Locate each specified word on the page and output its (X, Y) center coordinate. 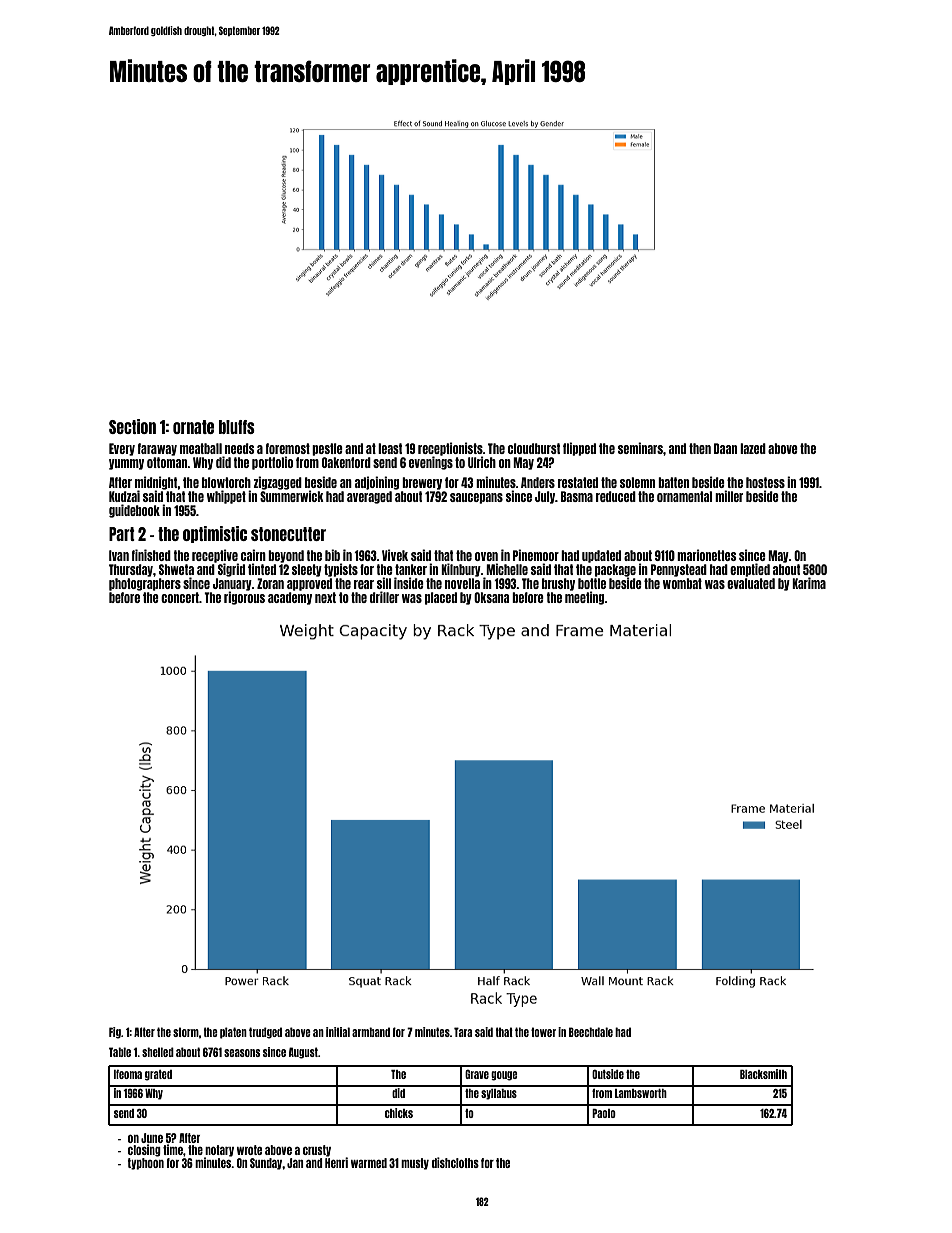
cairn (253, 555)
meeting (585, 598)
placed (441, 598)
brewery (422, 483)
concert (180, 597)
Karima (809, 583)
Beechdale (591, 1032)
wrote (249, 1150)
